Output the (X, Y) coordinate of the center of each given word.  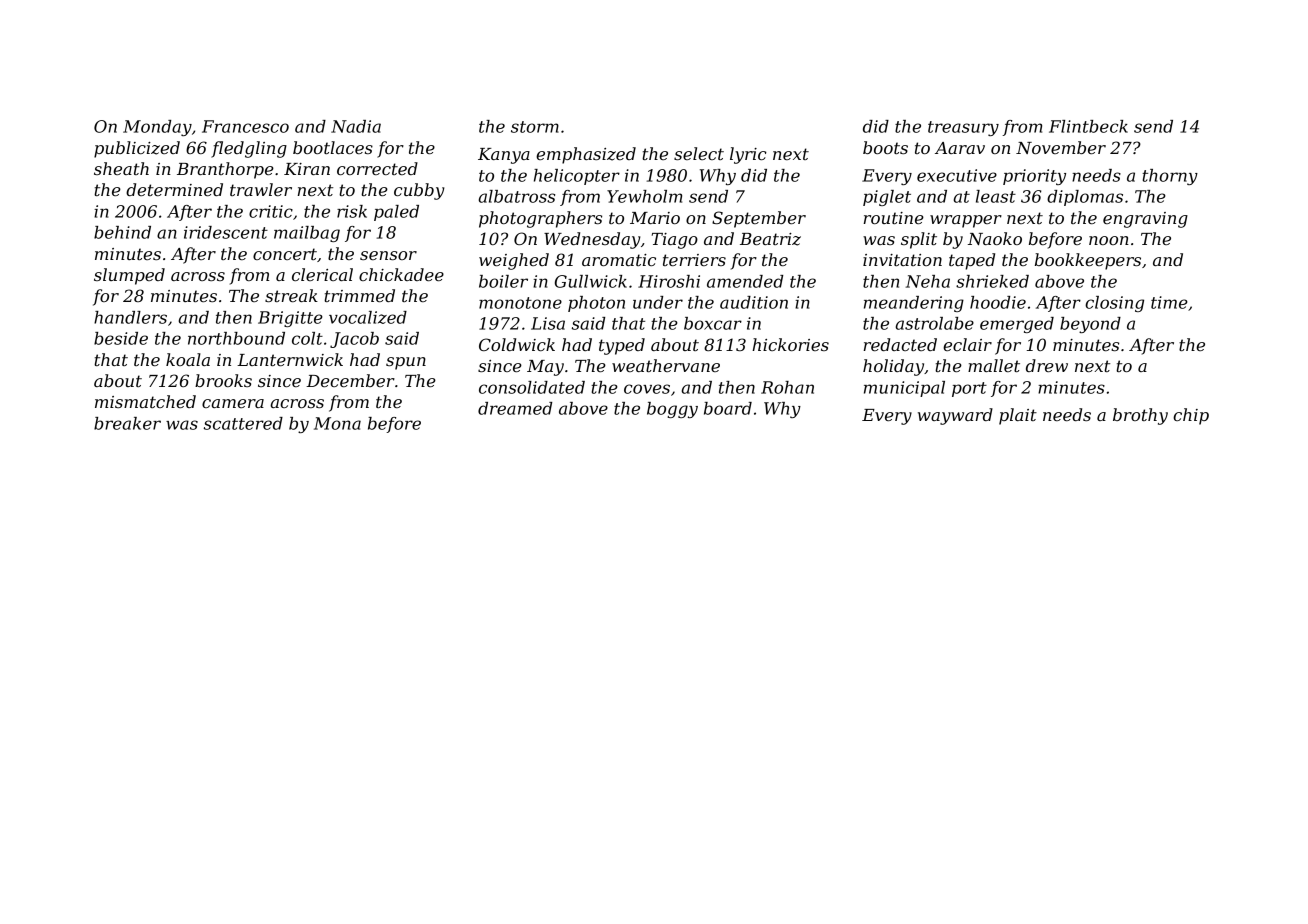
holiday (893, 367)
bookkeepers (1088, 261)
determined (174, 189)
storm (535, 127)
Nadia (356, 126)
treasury (963, 128)
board (728, 408)
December (350, 380)
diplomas (1085, 198)
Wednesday (592, 240)
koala (188, 359)
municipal (904, 389)
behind (122, 232)
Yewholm (644, 196)
